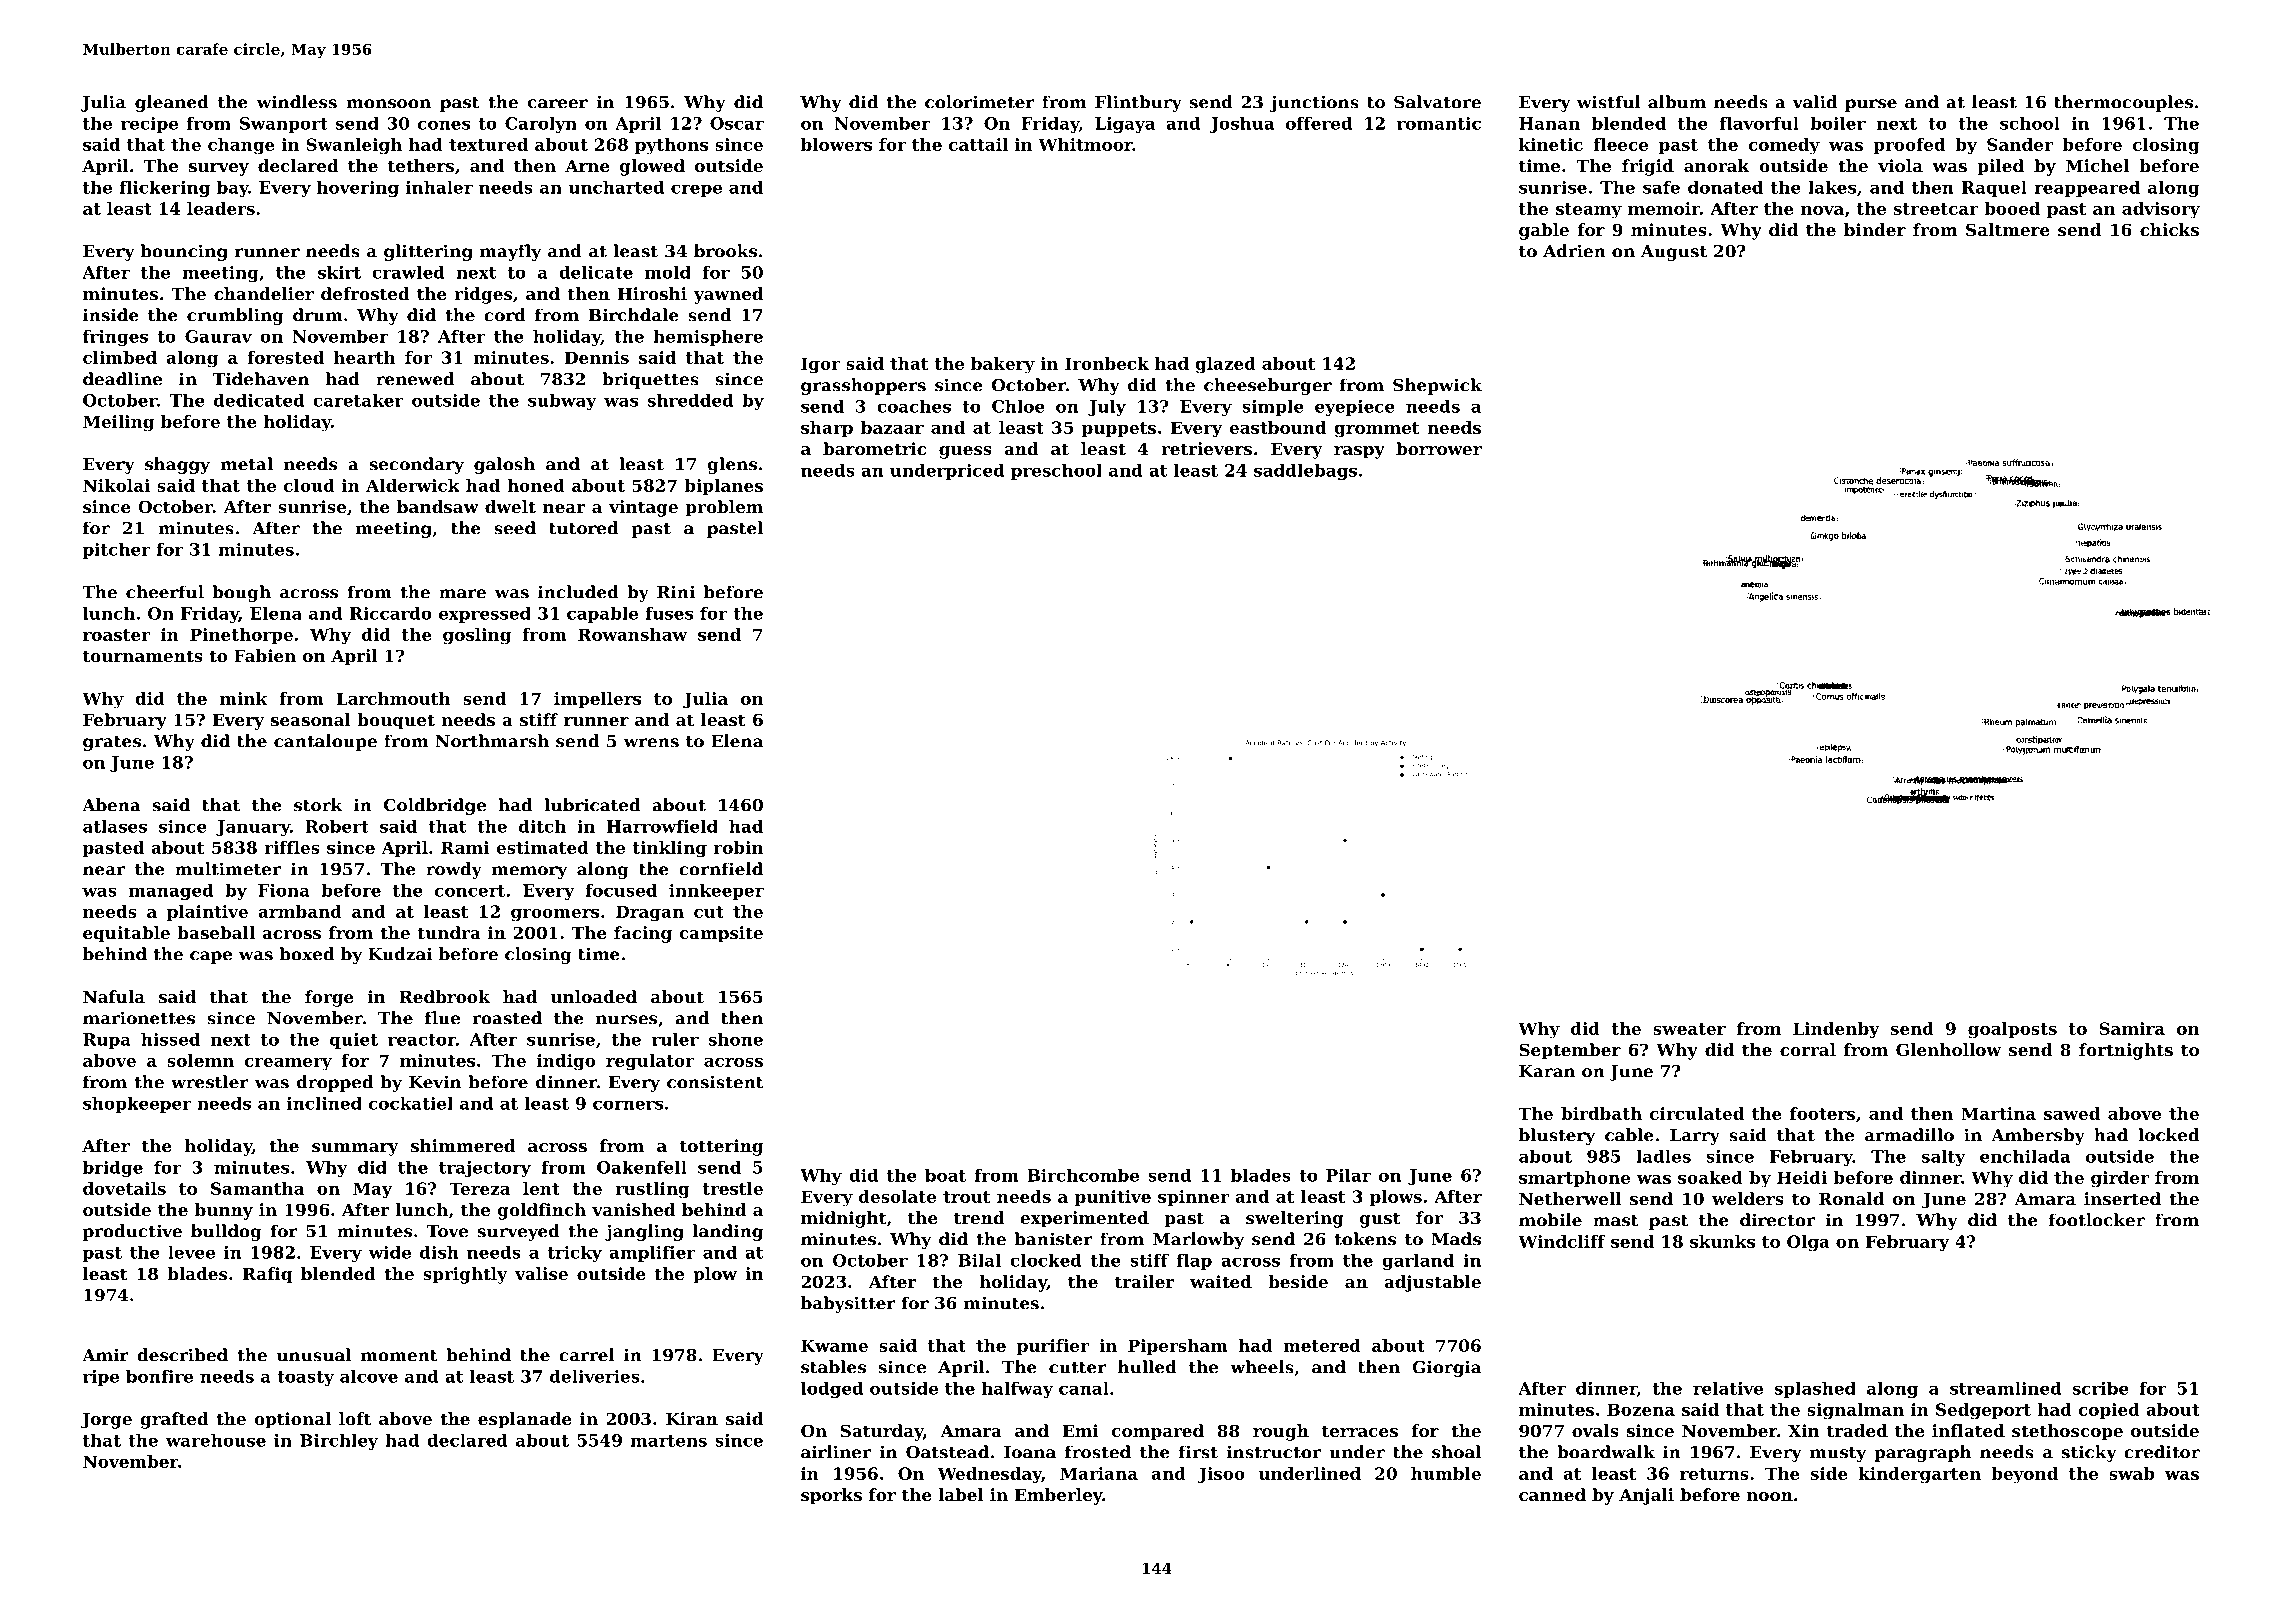 The height and width of the document is (1614, 2282). I want to click on monsoon, so click(388, 104).
